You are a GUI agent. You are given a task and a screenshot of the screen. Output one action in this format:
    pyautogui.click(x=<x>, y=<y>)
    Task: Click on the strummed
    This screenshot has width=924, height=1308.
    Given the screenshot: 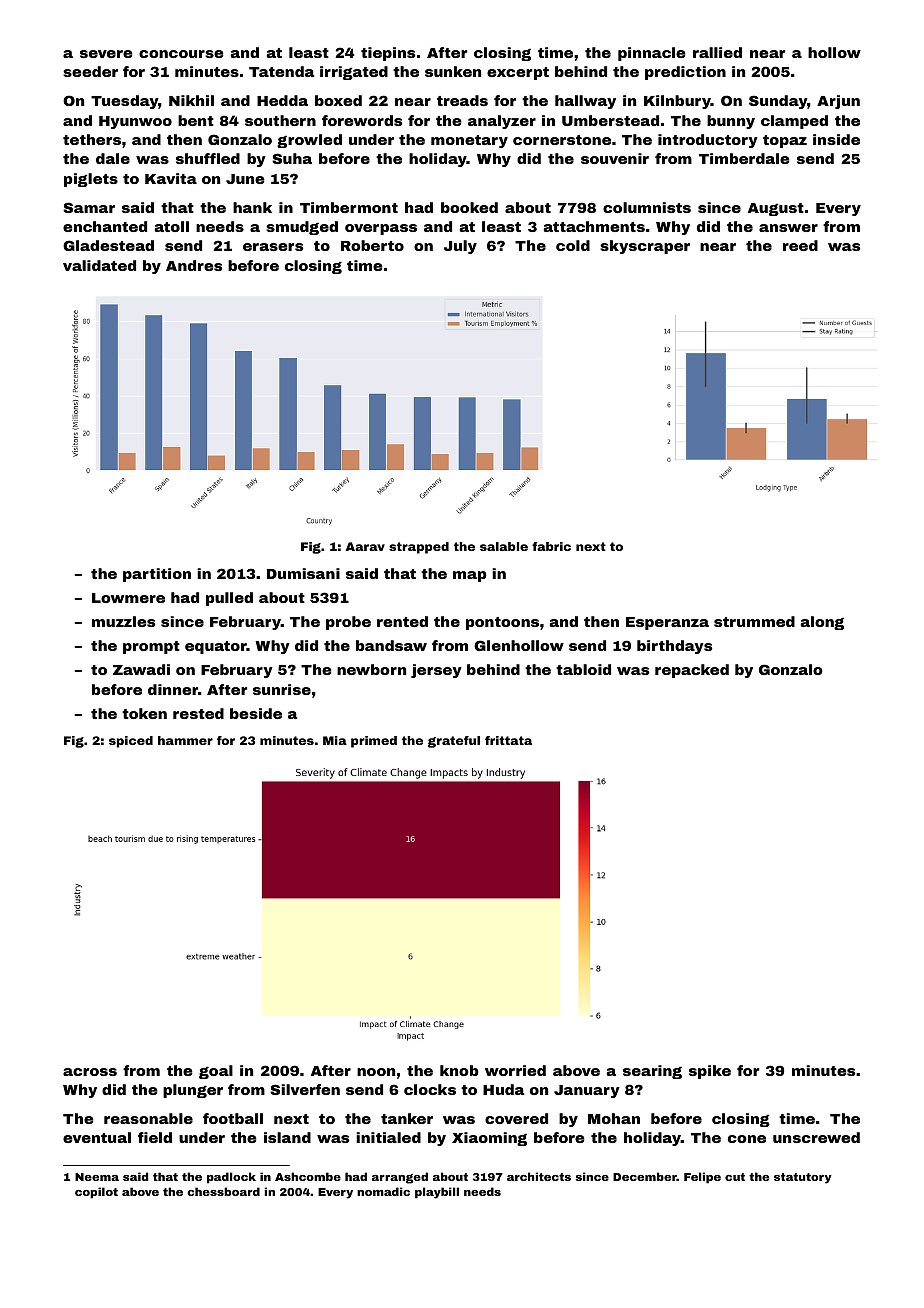 What is the action you would take?
    pyautogui.click(x=754, y=621)
